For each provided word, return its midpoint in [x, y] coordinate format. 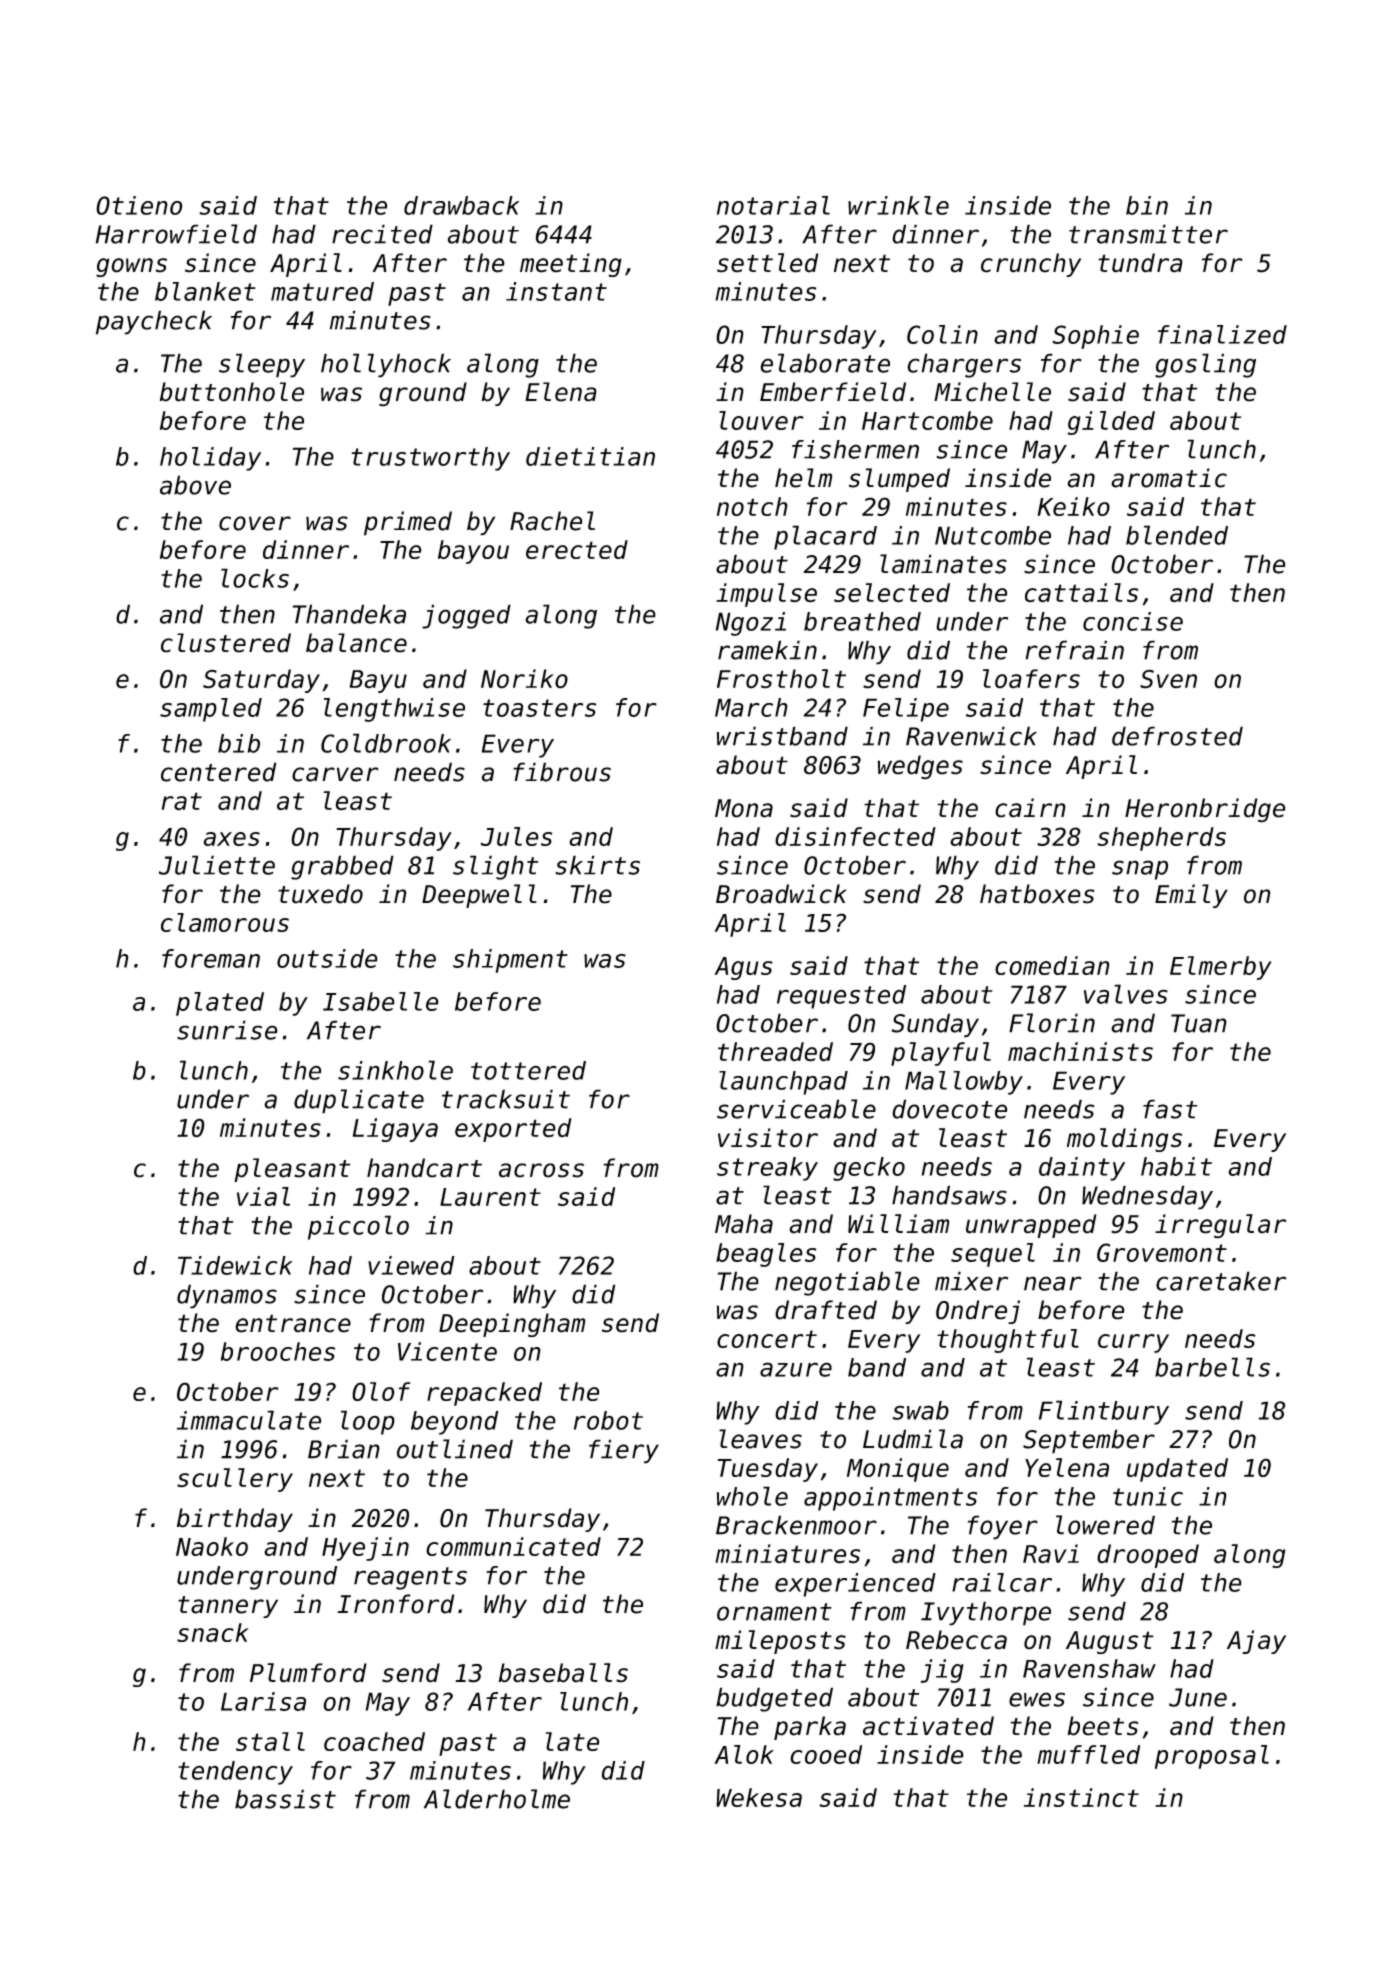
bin [1147, 205]
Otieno [139, 205]
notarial [773, 205]
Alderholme [497, 1799]
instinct [1081, 1797]
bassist [285, 1799]
